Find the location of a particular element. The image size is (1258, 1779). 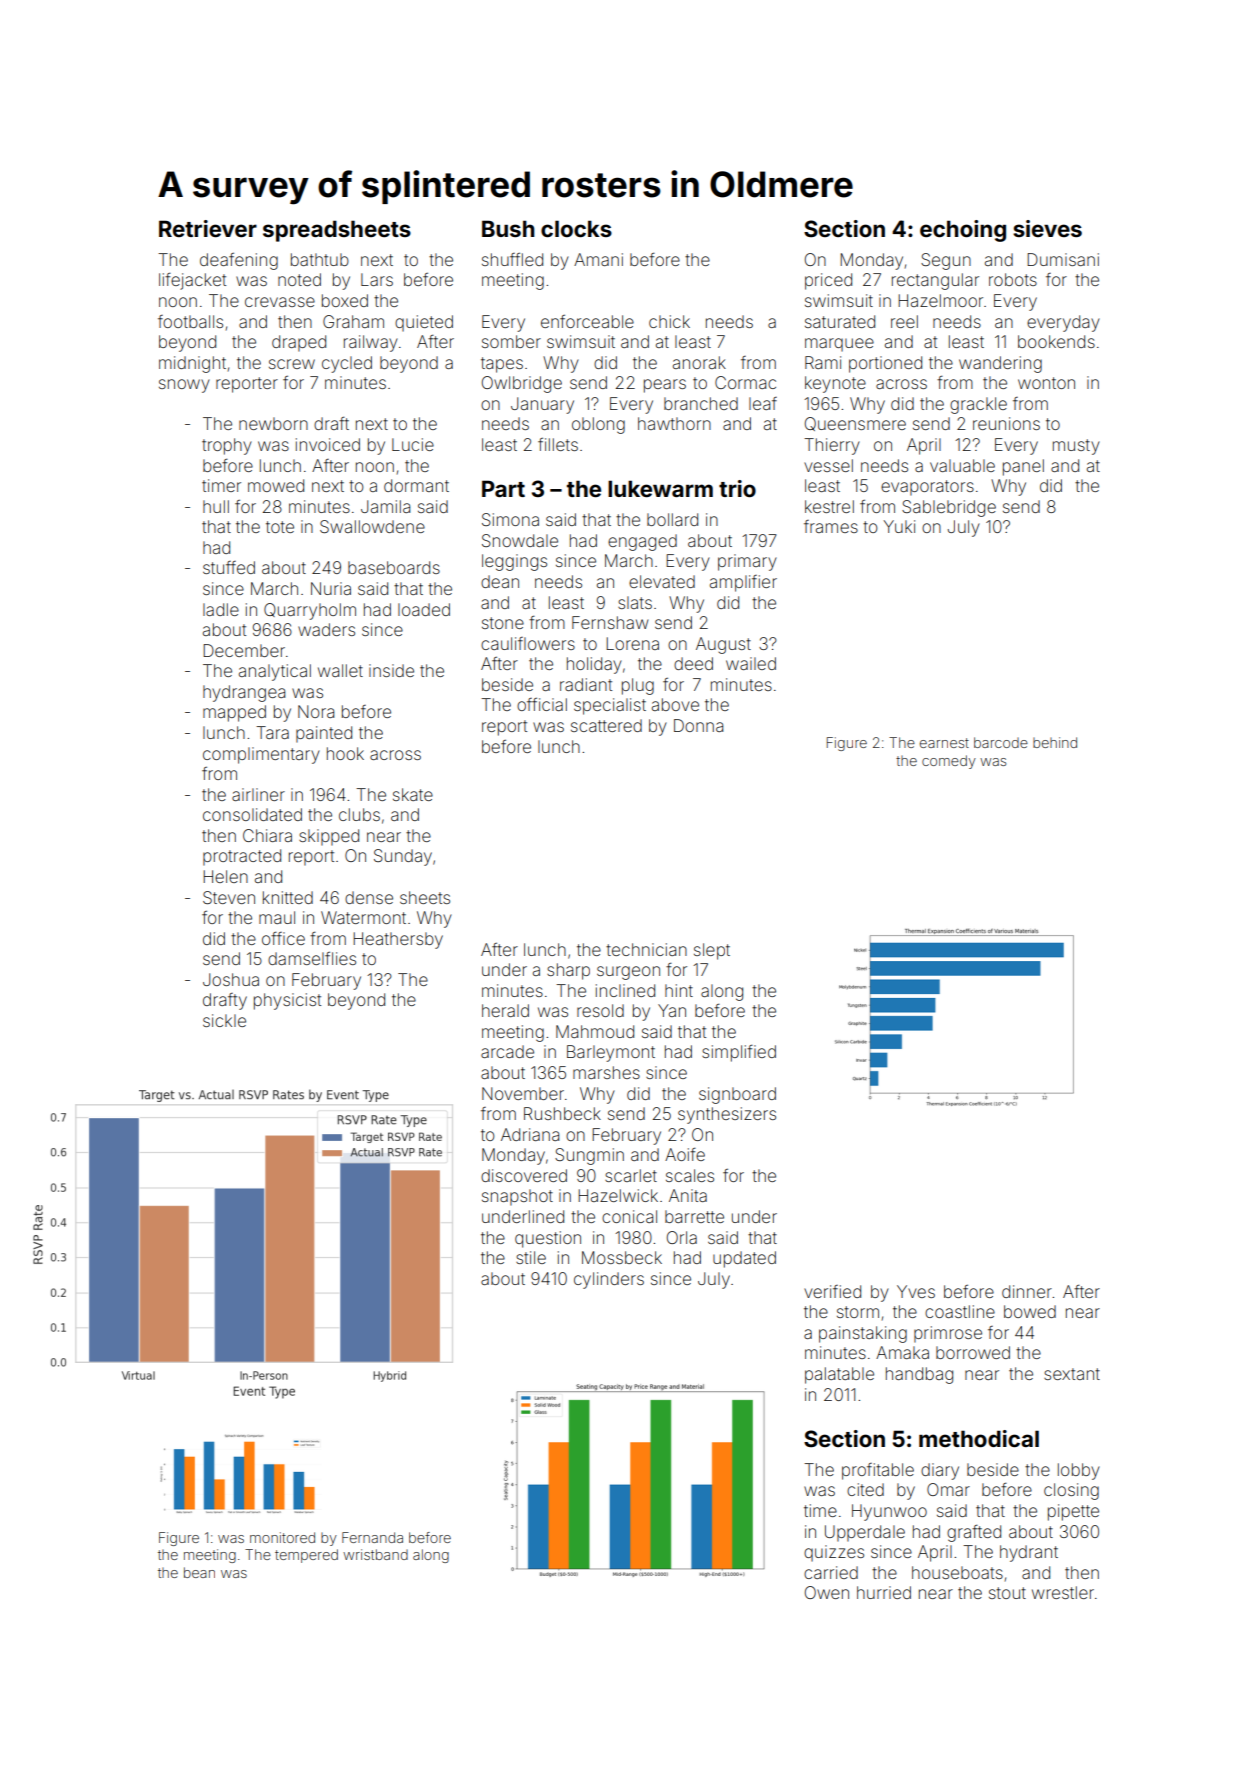

Adriana is located at coordinates (530, 1134).
